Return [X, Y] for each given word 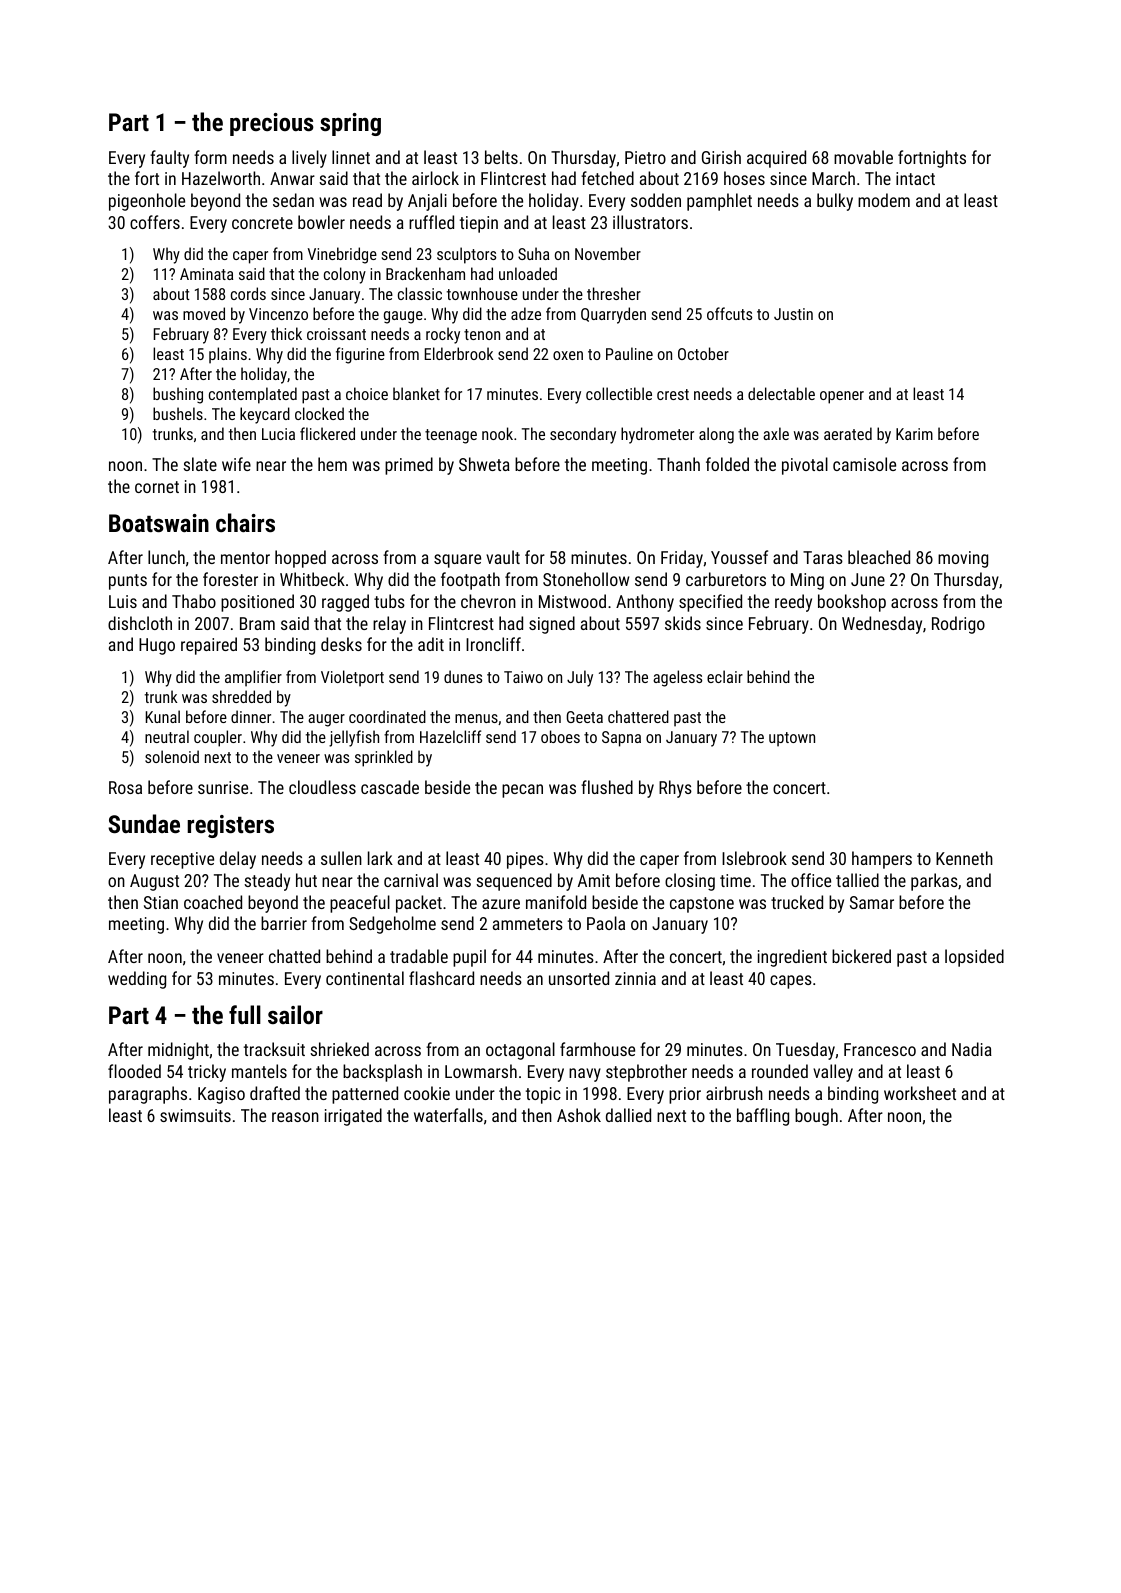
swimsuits [195, 1115]
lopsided [974, 958]
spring [350, 124]
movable [863, 157]
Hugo [157, 646]
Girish [721, 157]
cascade [390, 787]
